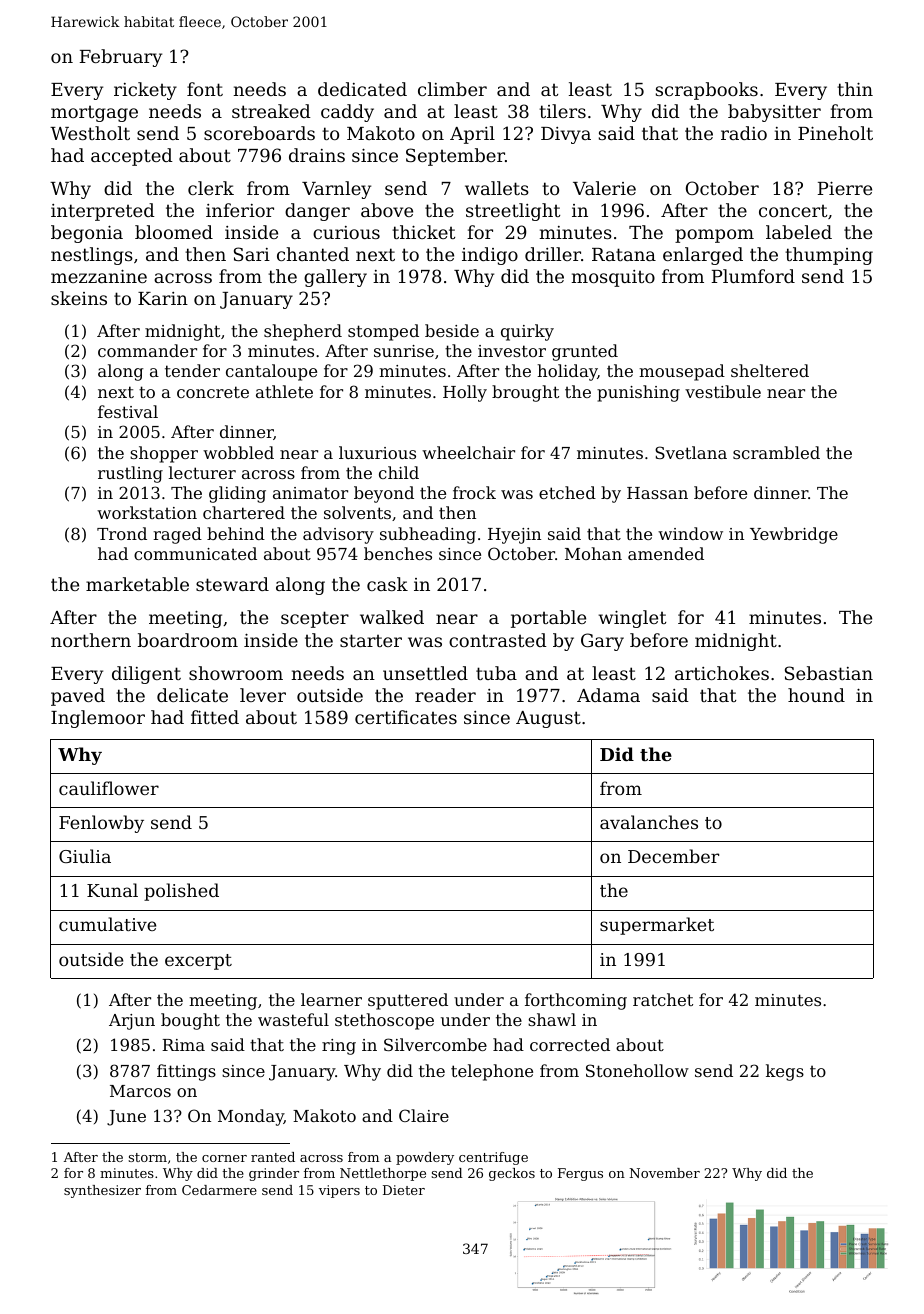 The image size is (924, 1314). What do you see at coordinates (383, 332) in the screenshot?
I see `stomped` at bounding box center [383, 332].
